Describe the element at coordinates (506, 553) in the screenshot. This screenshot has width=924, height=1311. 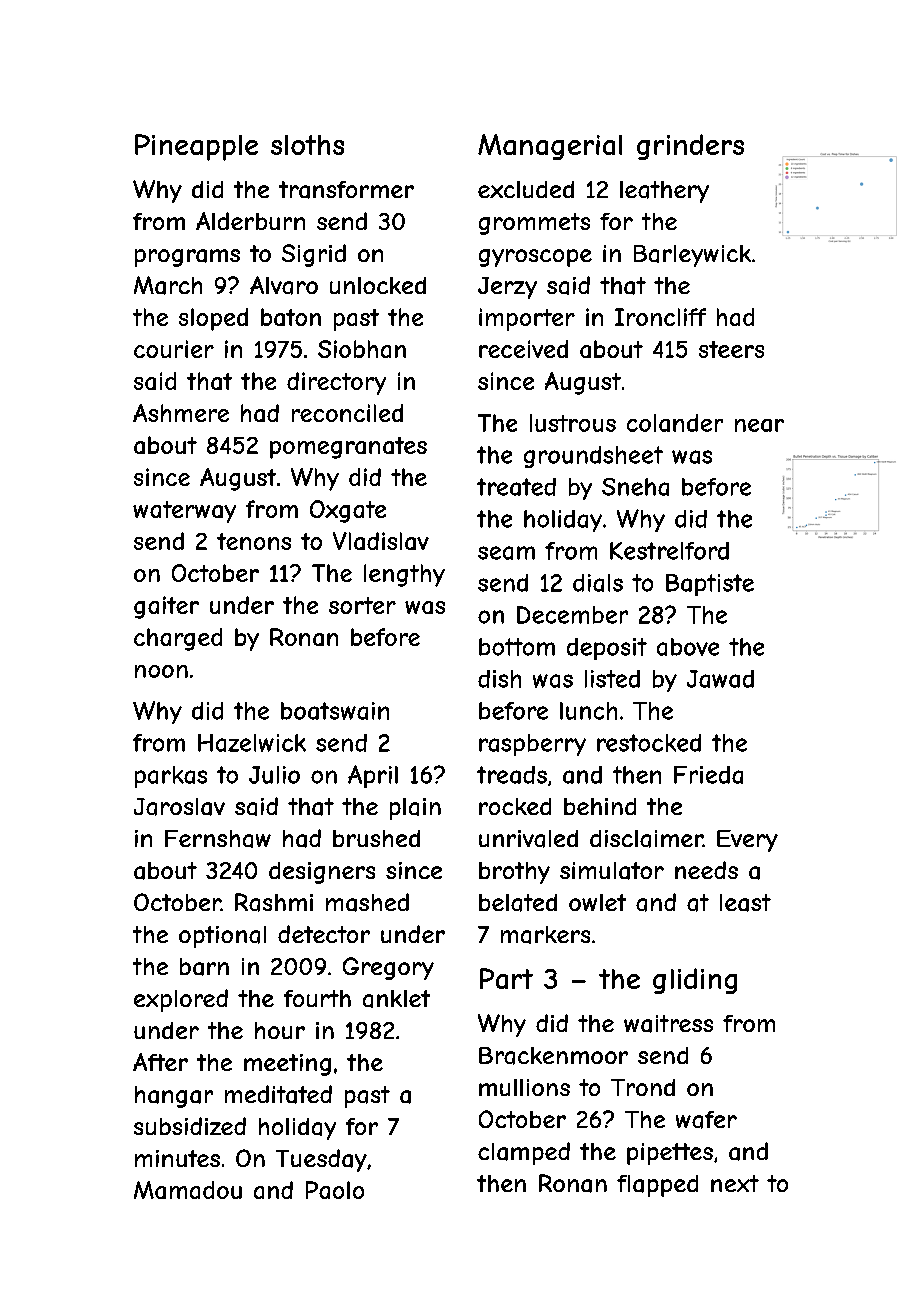
I see `seam` at that location.
